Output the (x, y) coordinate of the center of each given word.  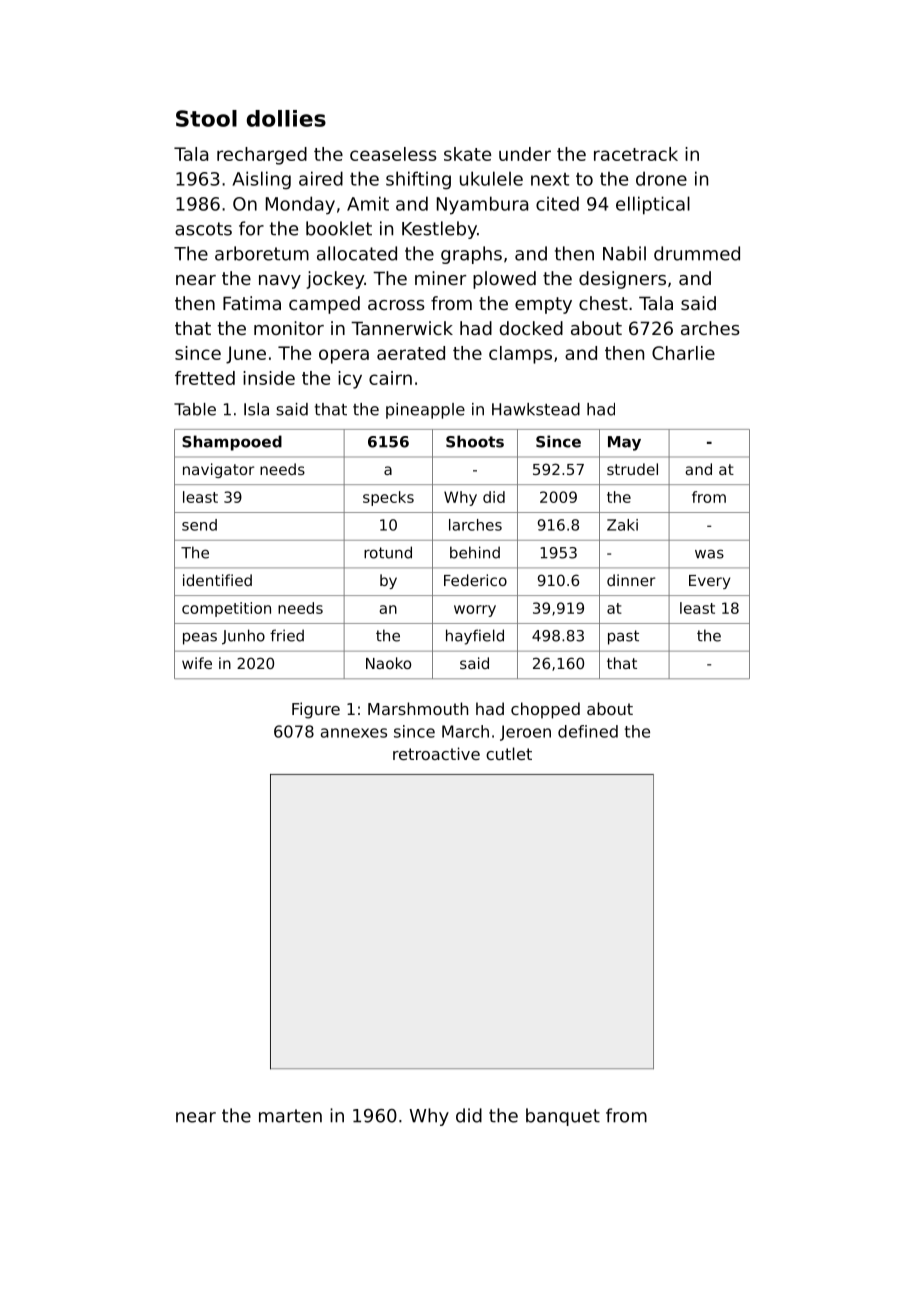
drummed (697, 253)
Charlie (683, 353)
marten (290, 1116)
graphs (471, 255)
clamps (520, 355)
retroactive (436, 753)
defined (588, 731)
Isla (256, 409)
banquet (563, 1117)
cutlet (509, 753)
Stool (206, 118)
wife (197, 663)
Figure (316, 710)
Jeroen (525, 733)
